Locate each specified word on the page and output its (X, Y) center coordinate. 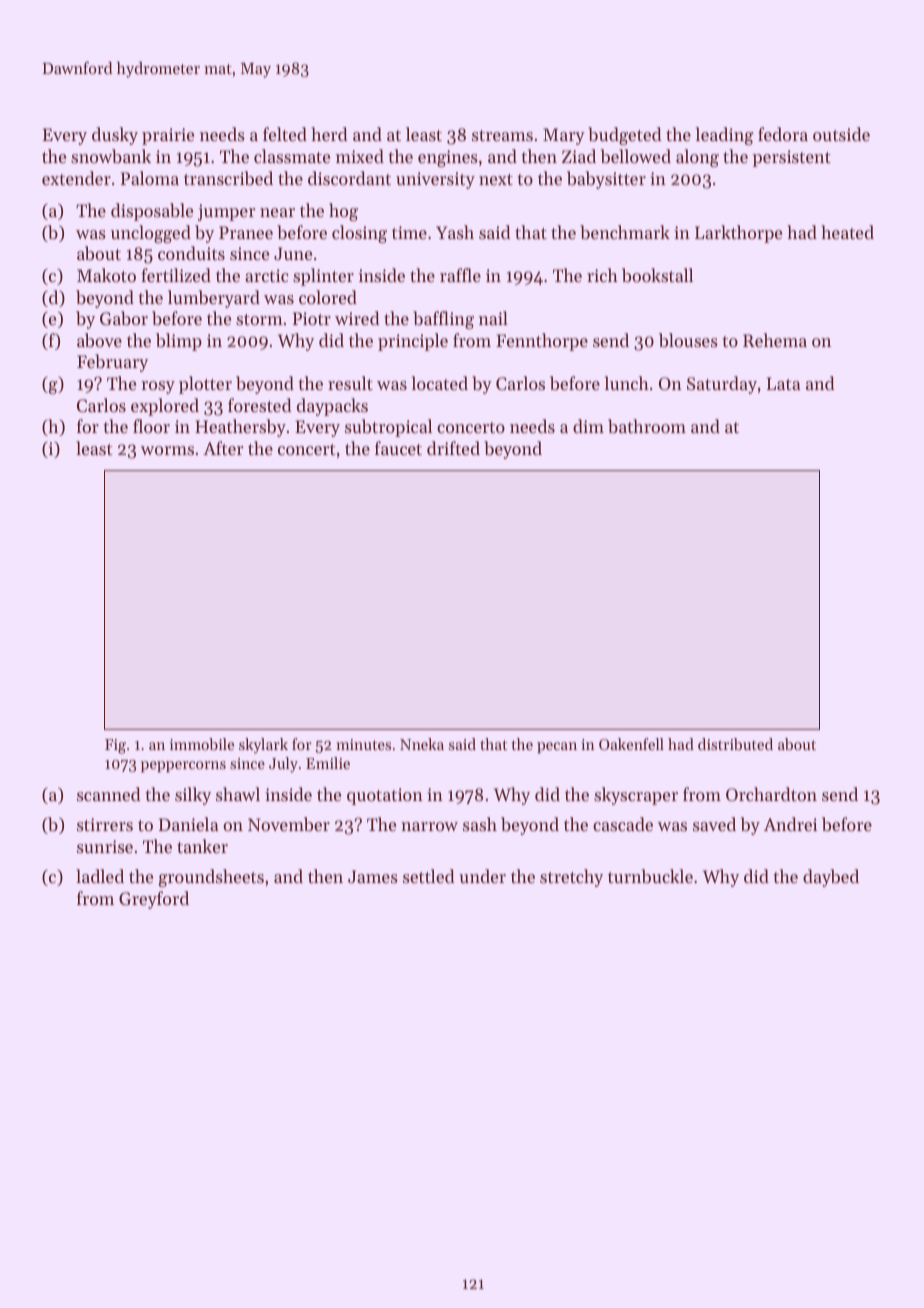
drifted (453, 448)
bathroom (647, 426)
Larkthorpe (738, 234)
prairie (168, 136)
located (440, 383)
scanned (109, 794)
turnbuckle (650, 876)
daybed (831, 878)
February (112, 363)
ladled (100, 876)
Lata (783, 383)
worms (167, 450)
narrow (429, 826)
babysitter (606, 180)
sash (480, 824)
